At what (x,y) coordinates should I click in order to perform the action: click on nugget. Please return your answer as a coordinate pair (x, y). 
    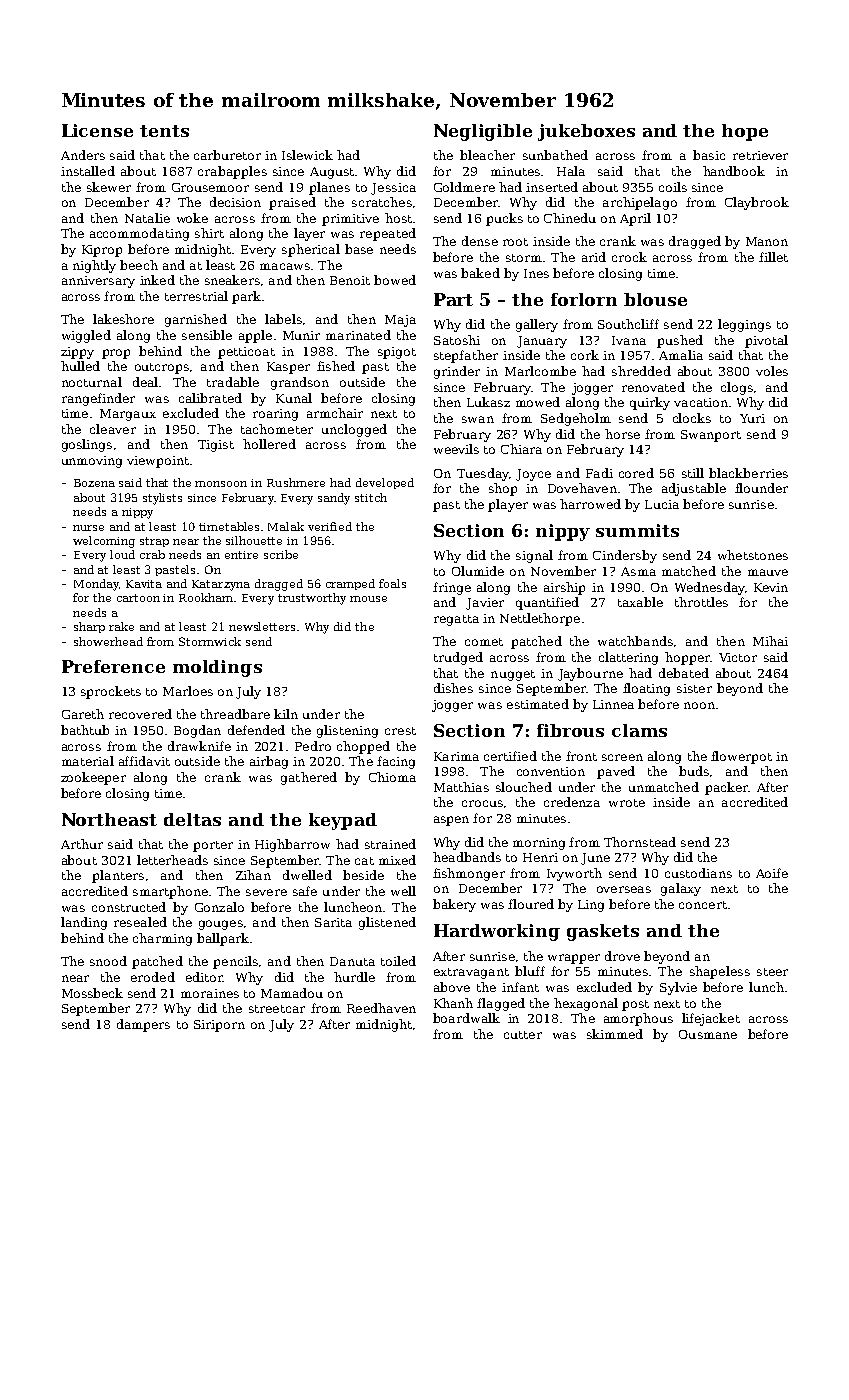
    Looking at the image, I should click on (513, 675).
